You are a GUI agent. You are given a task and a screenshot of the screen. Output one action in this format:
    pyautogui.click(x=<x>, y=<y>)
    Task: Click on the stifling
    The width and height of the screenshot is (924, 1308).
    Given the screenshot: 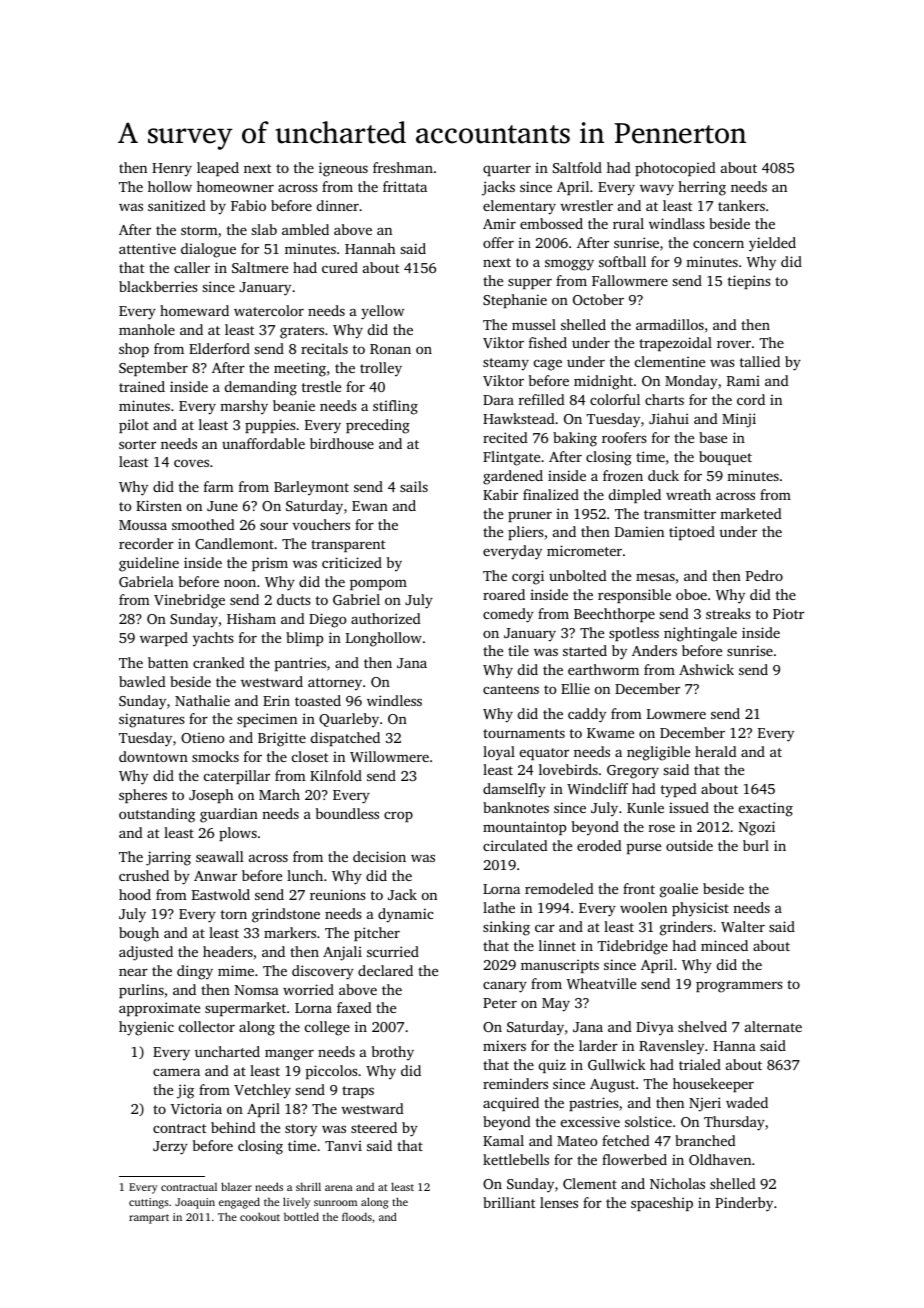 What is the action you would take?
    pyautogui.click(x=395, y=407)
